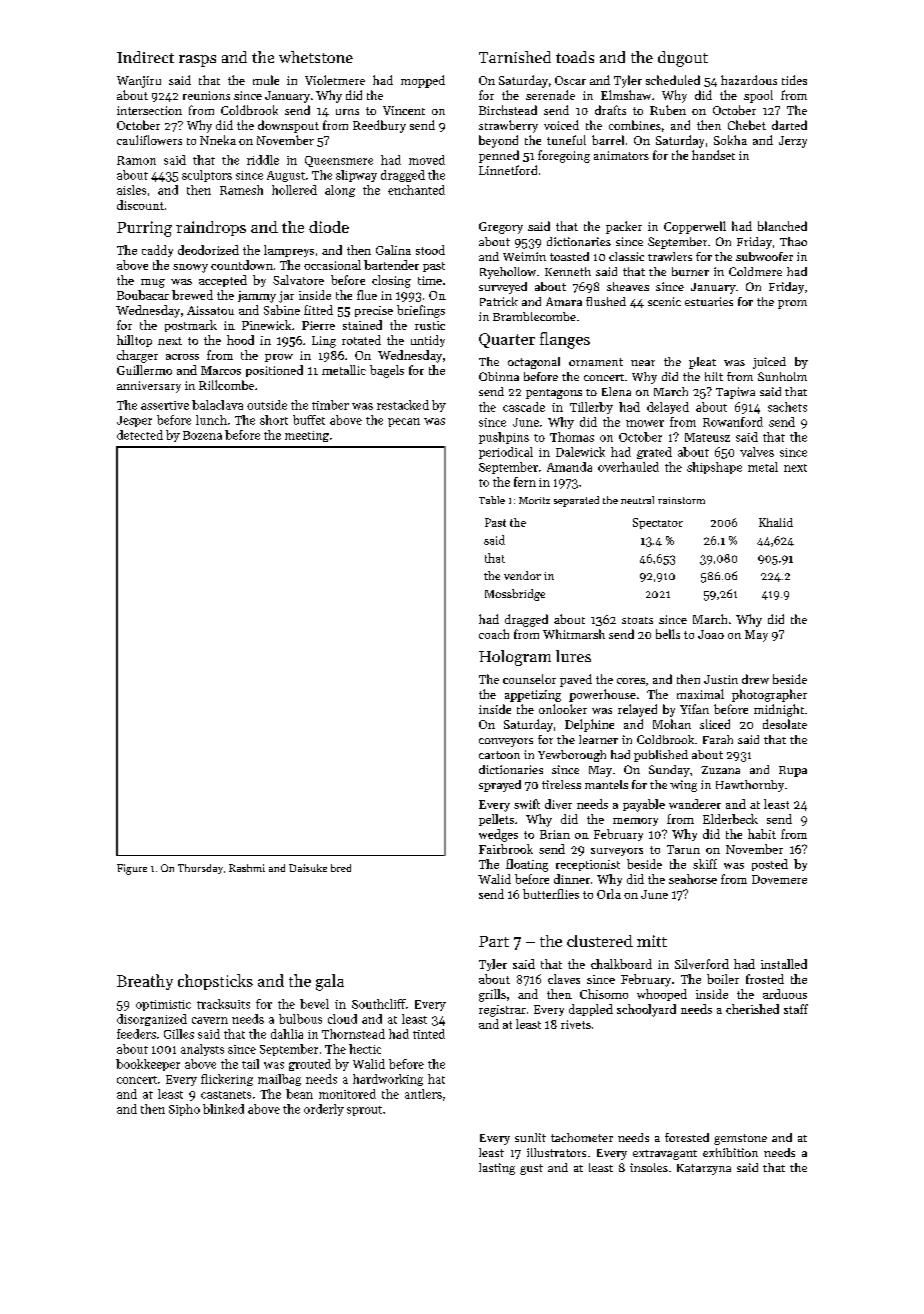  Describe the element at coordinates (506, 742) in the screenshot. I see `conveyors` at that location.
